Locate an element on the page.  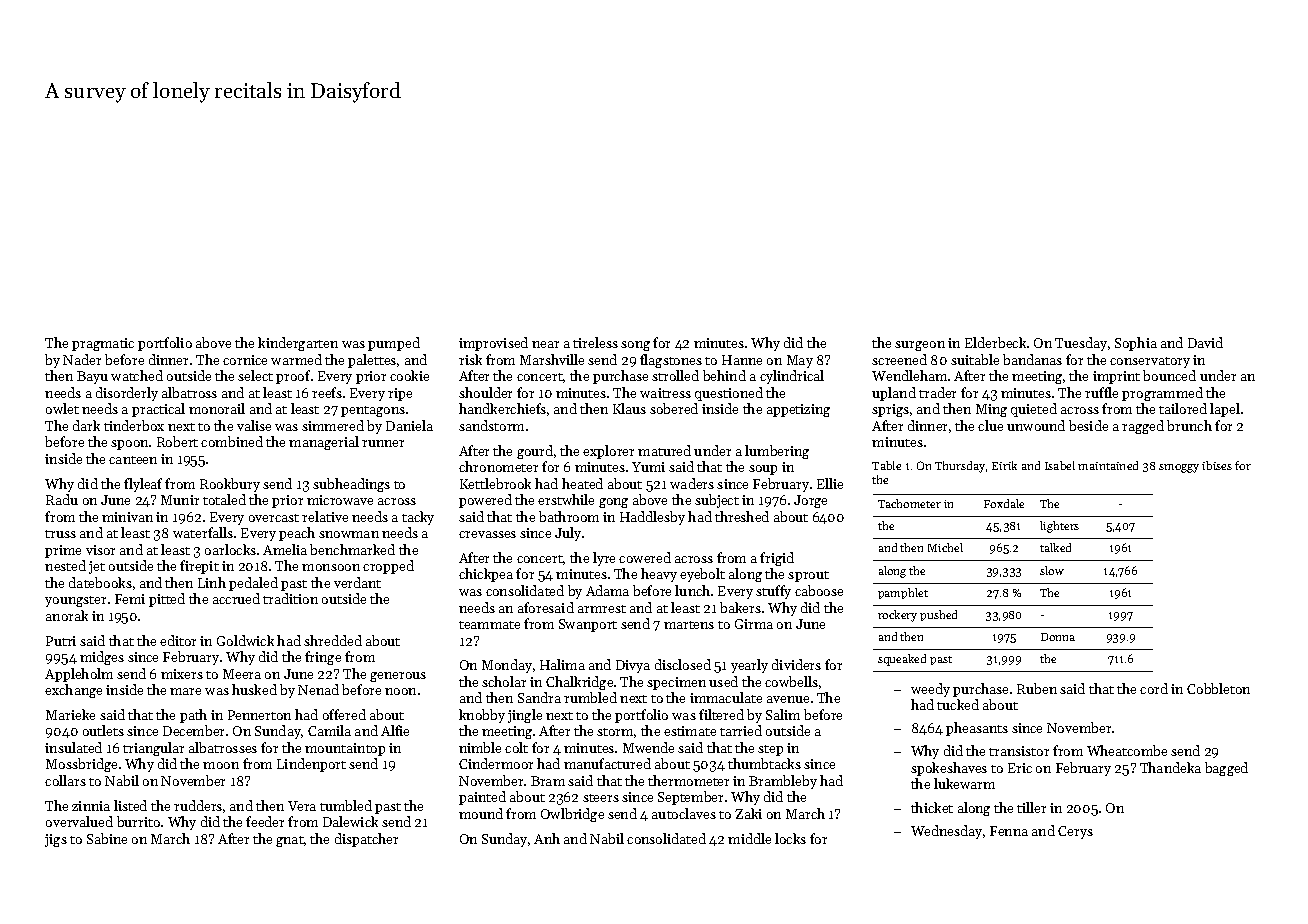
pragmatic is located at coordinates (103, 344).
